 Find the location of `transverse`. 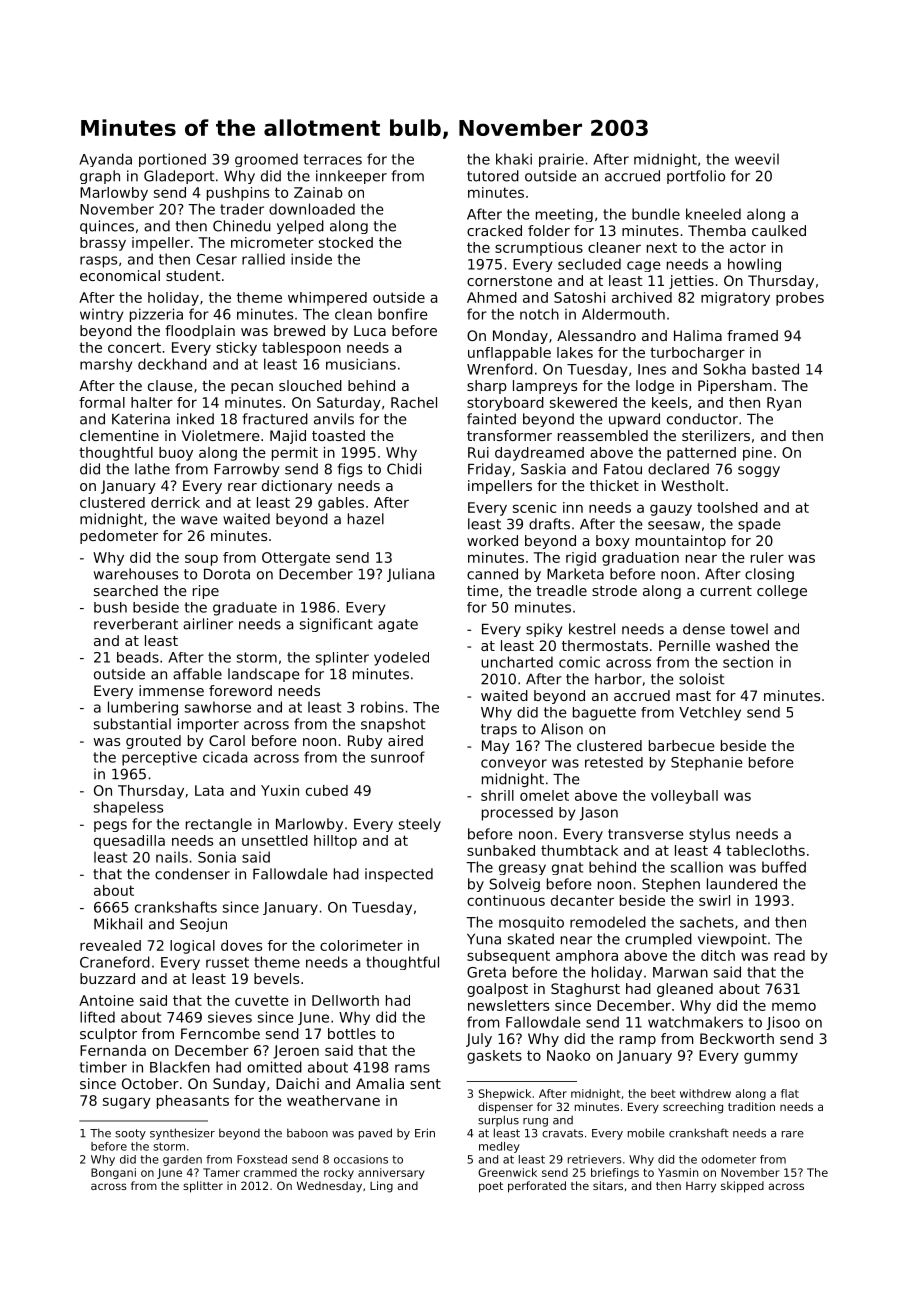

transverse is located at coordinates (645, 834).
